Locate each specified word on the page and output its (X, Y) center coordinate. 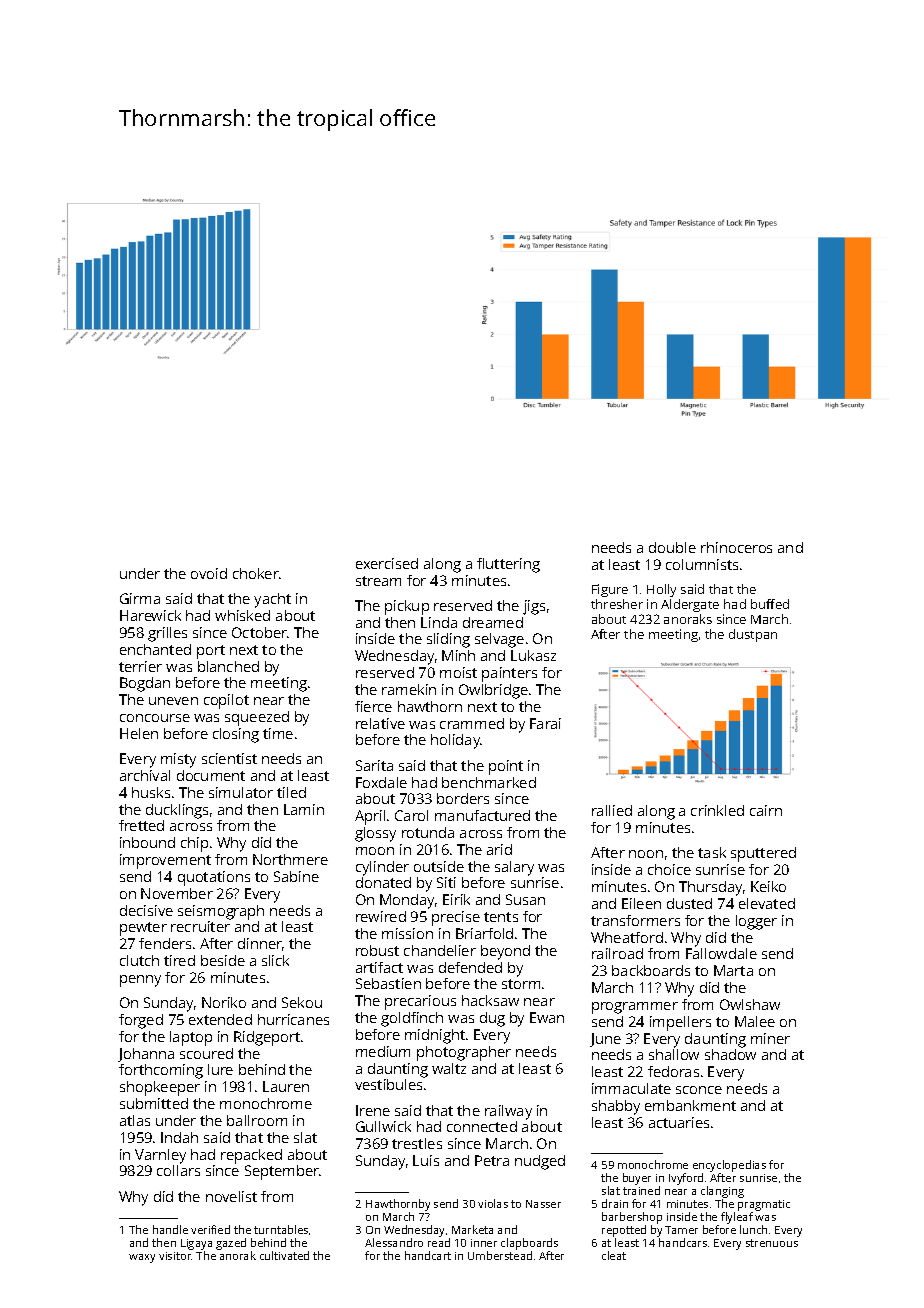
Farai (545, 723)
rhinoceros (736, 547)
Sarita (374, 765)
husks (151, 792)
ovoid (209, 573)
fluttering (508, 565)
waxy (142, 1258)
